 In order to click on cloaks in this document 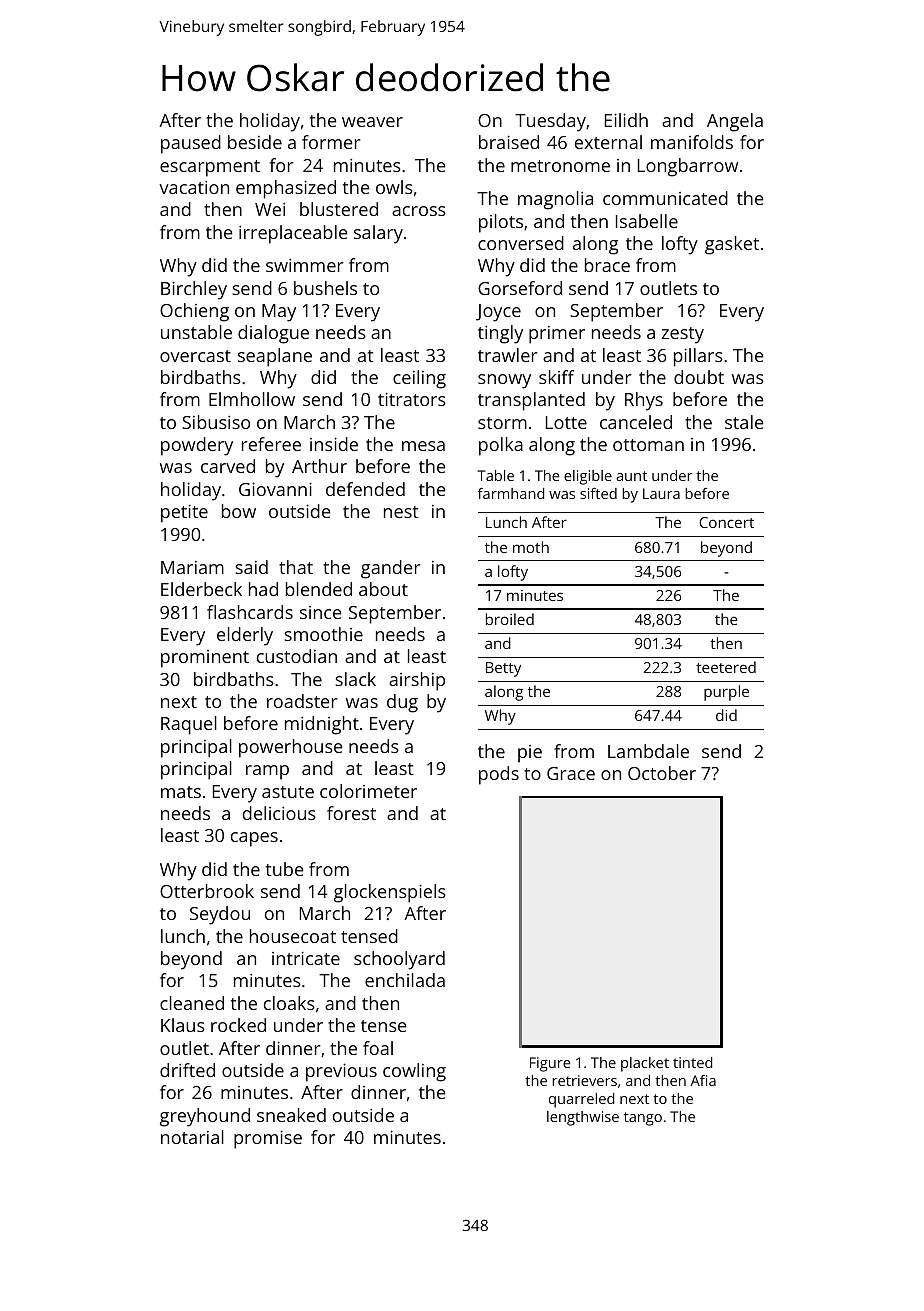, I will do `click(289, 1003)`.
